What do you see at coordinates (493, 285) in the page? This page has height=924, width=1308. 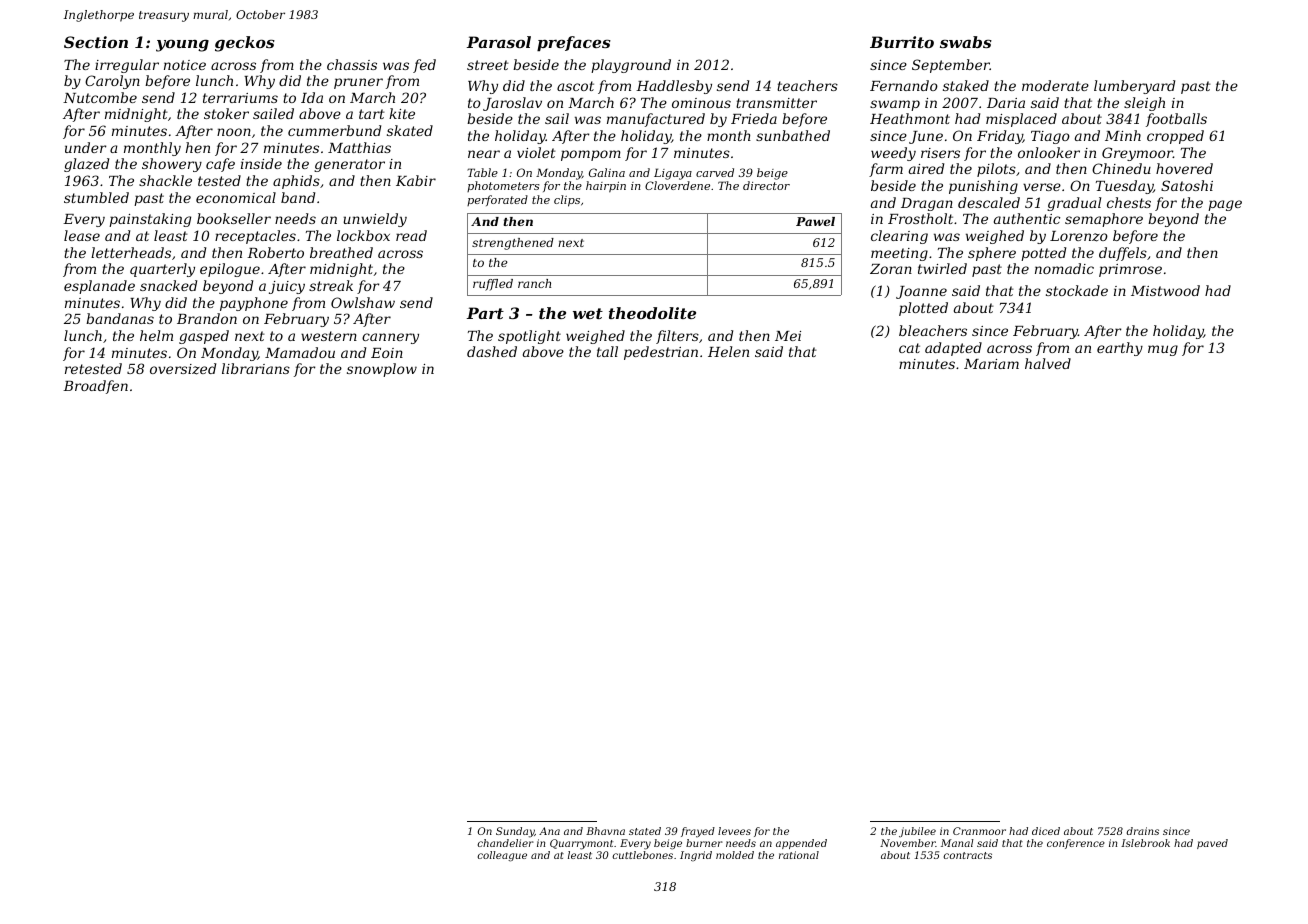 I see `ruffled` at bounding box center [493, 285].
